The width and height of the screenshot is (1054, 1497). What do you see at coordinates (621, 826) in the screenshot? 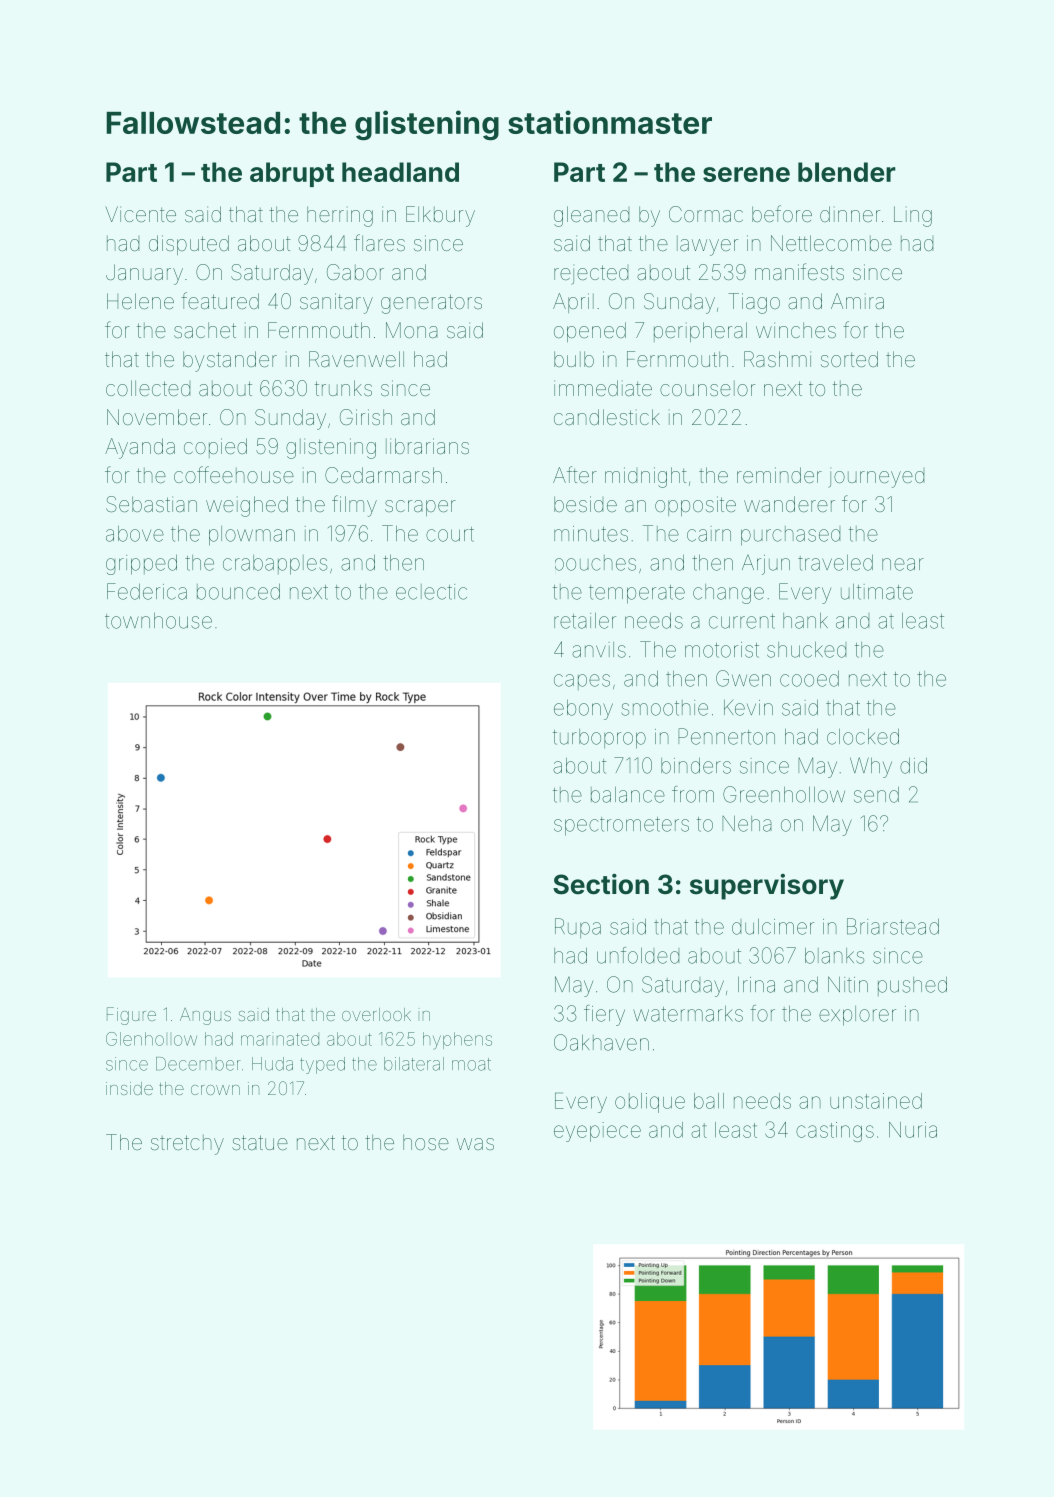
I see `spectrometers` at bounding box center [621, 826].
